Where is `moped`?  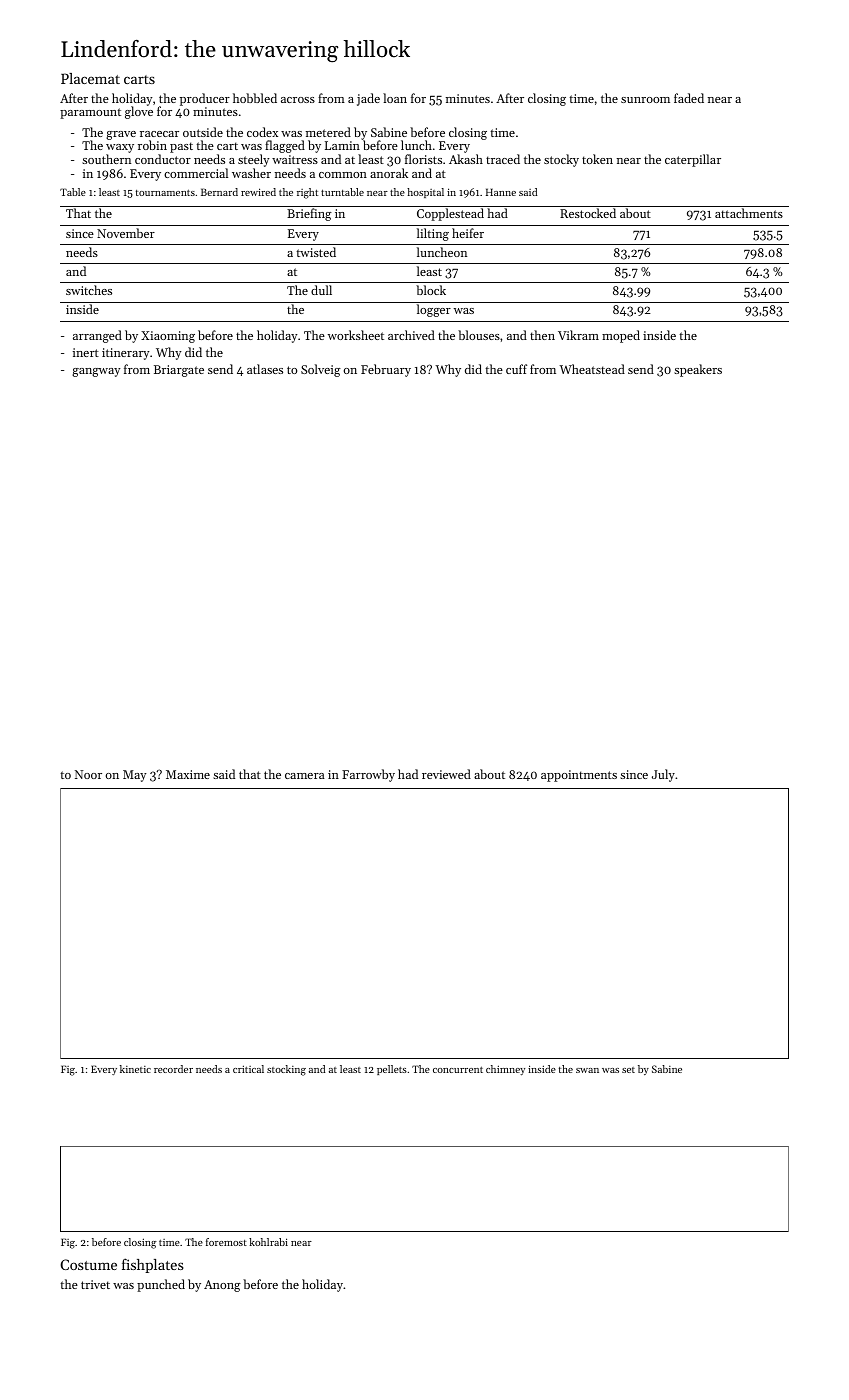 moped is located at coordinates (621, 336).
